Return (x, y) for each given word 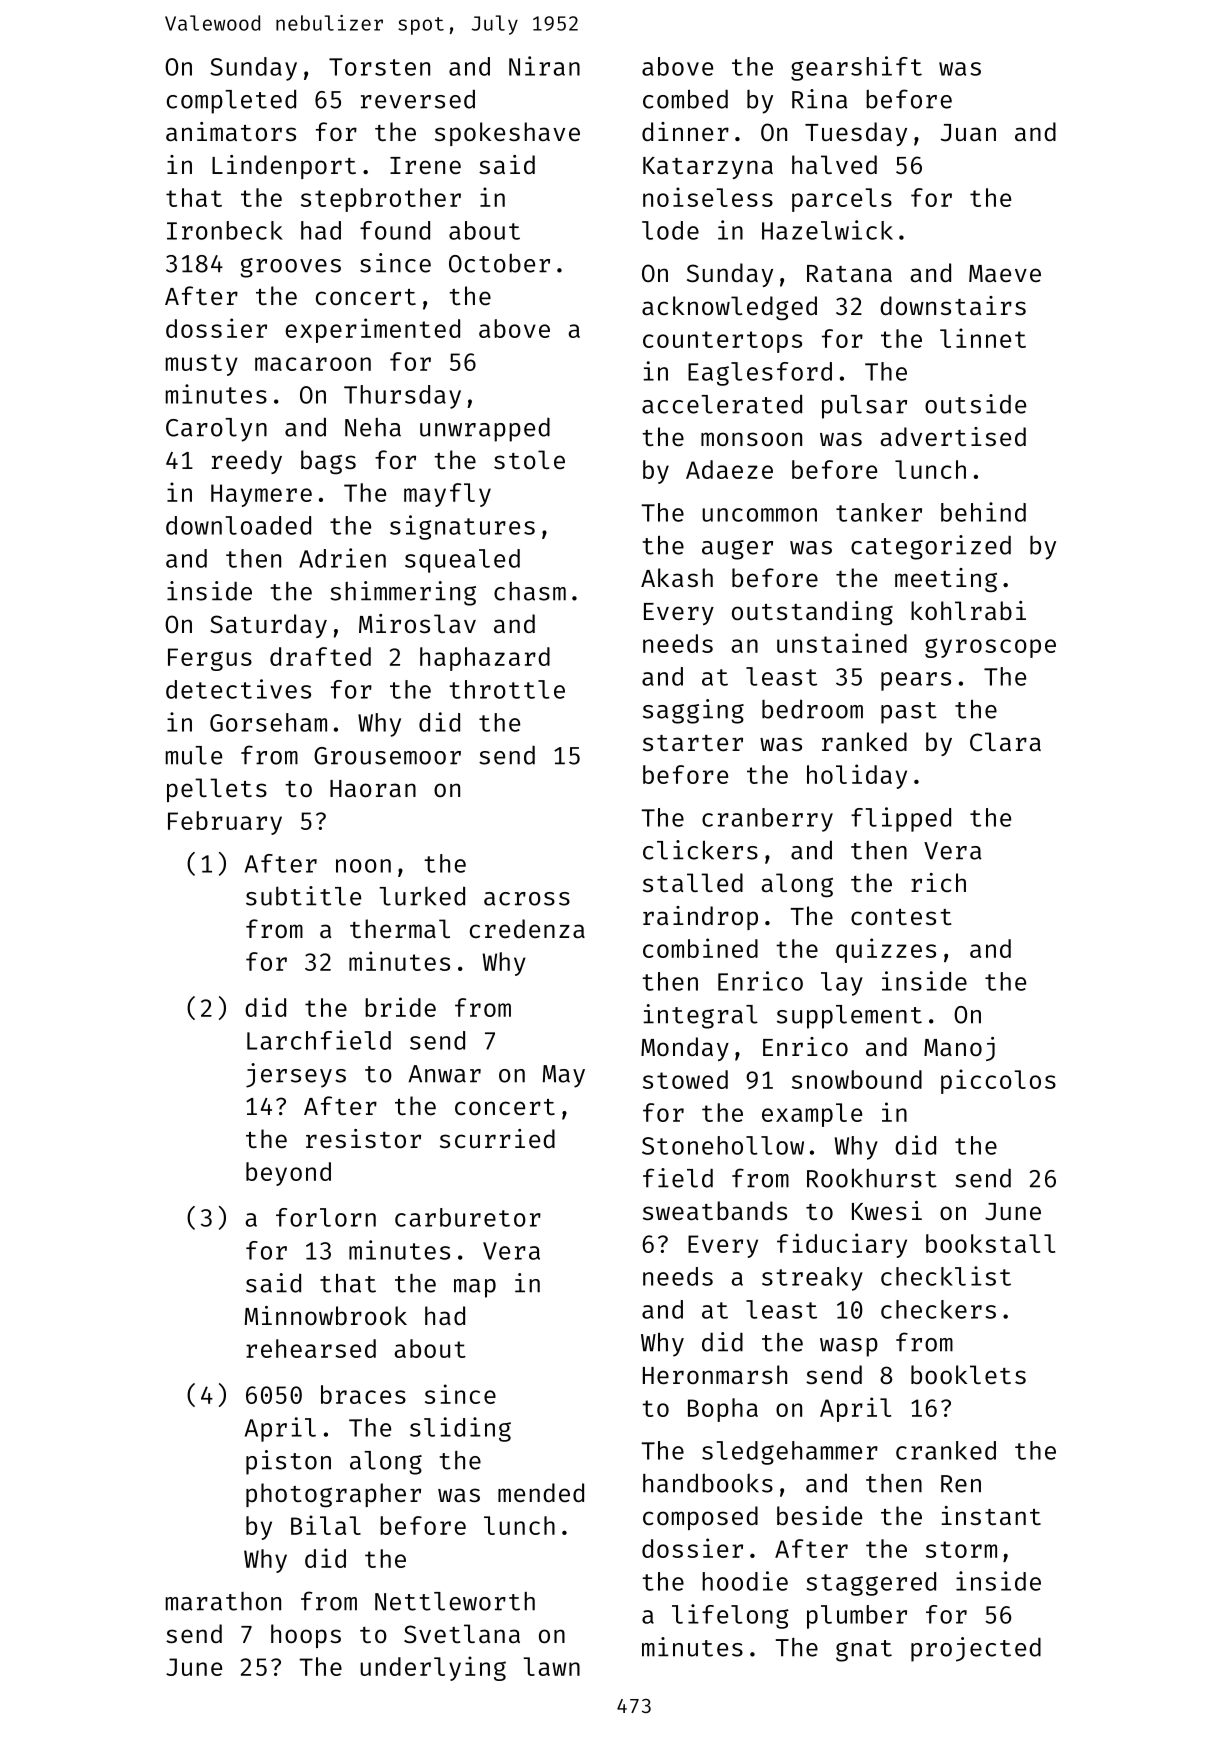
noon (363, 866)
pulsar (864, 407)
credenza (527, 928)
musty (202, 365)
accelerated (722, 404)
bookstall (990, 1243)
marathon (223, 1601)
